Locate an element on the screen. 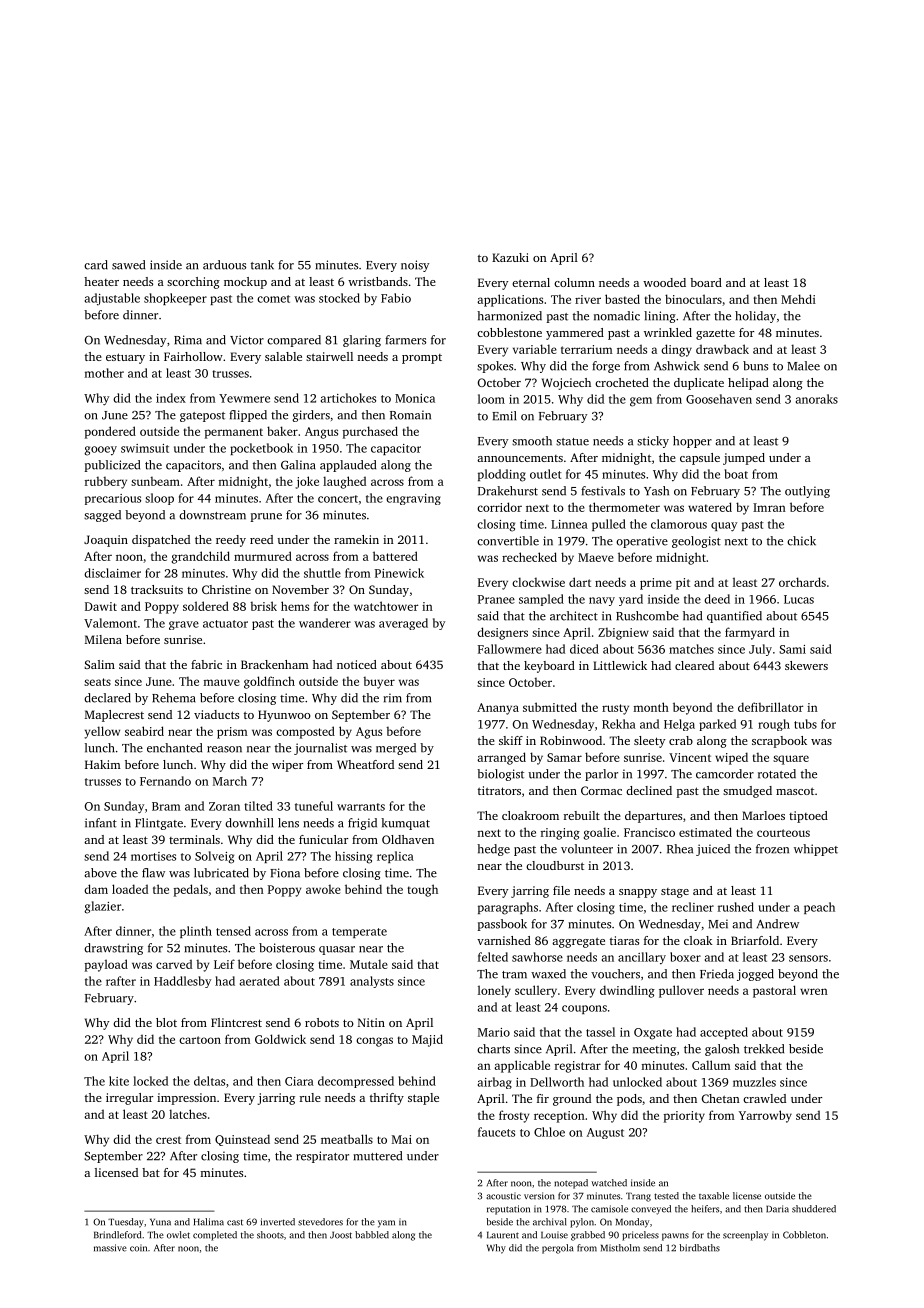 This screenshot has height=1308, width=924. convertible is located at coordinates (508, 541).
